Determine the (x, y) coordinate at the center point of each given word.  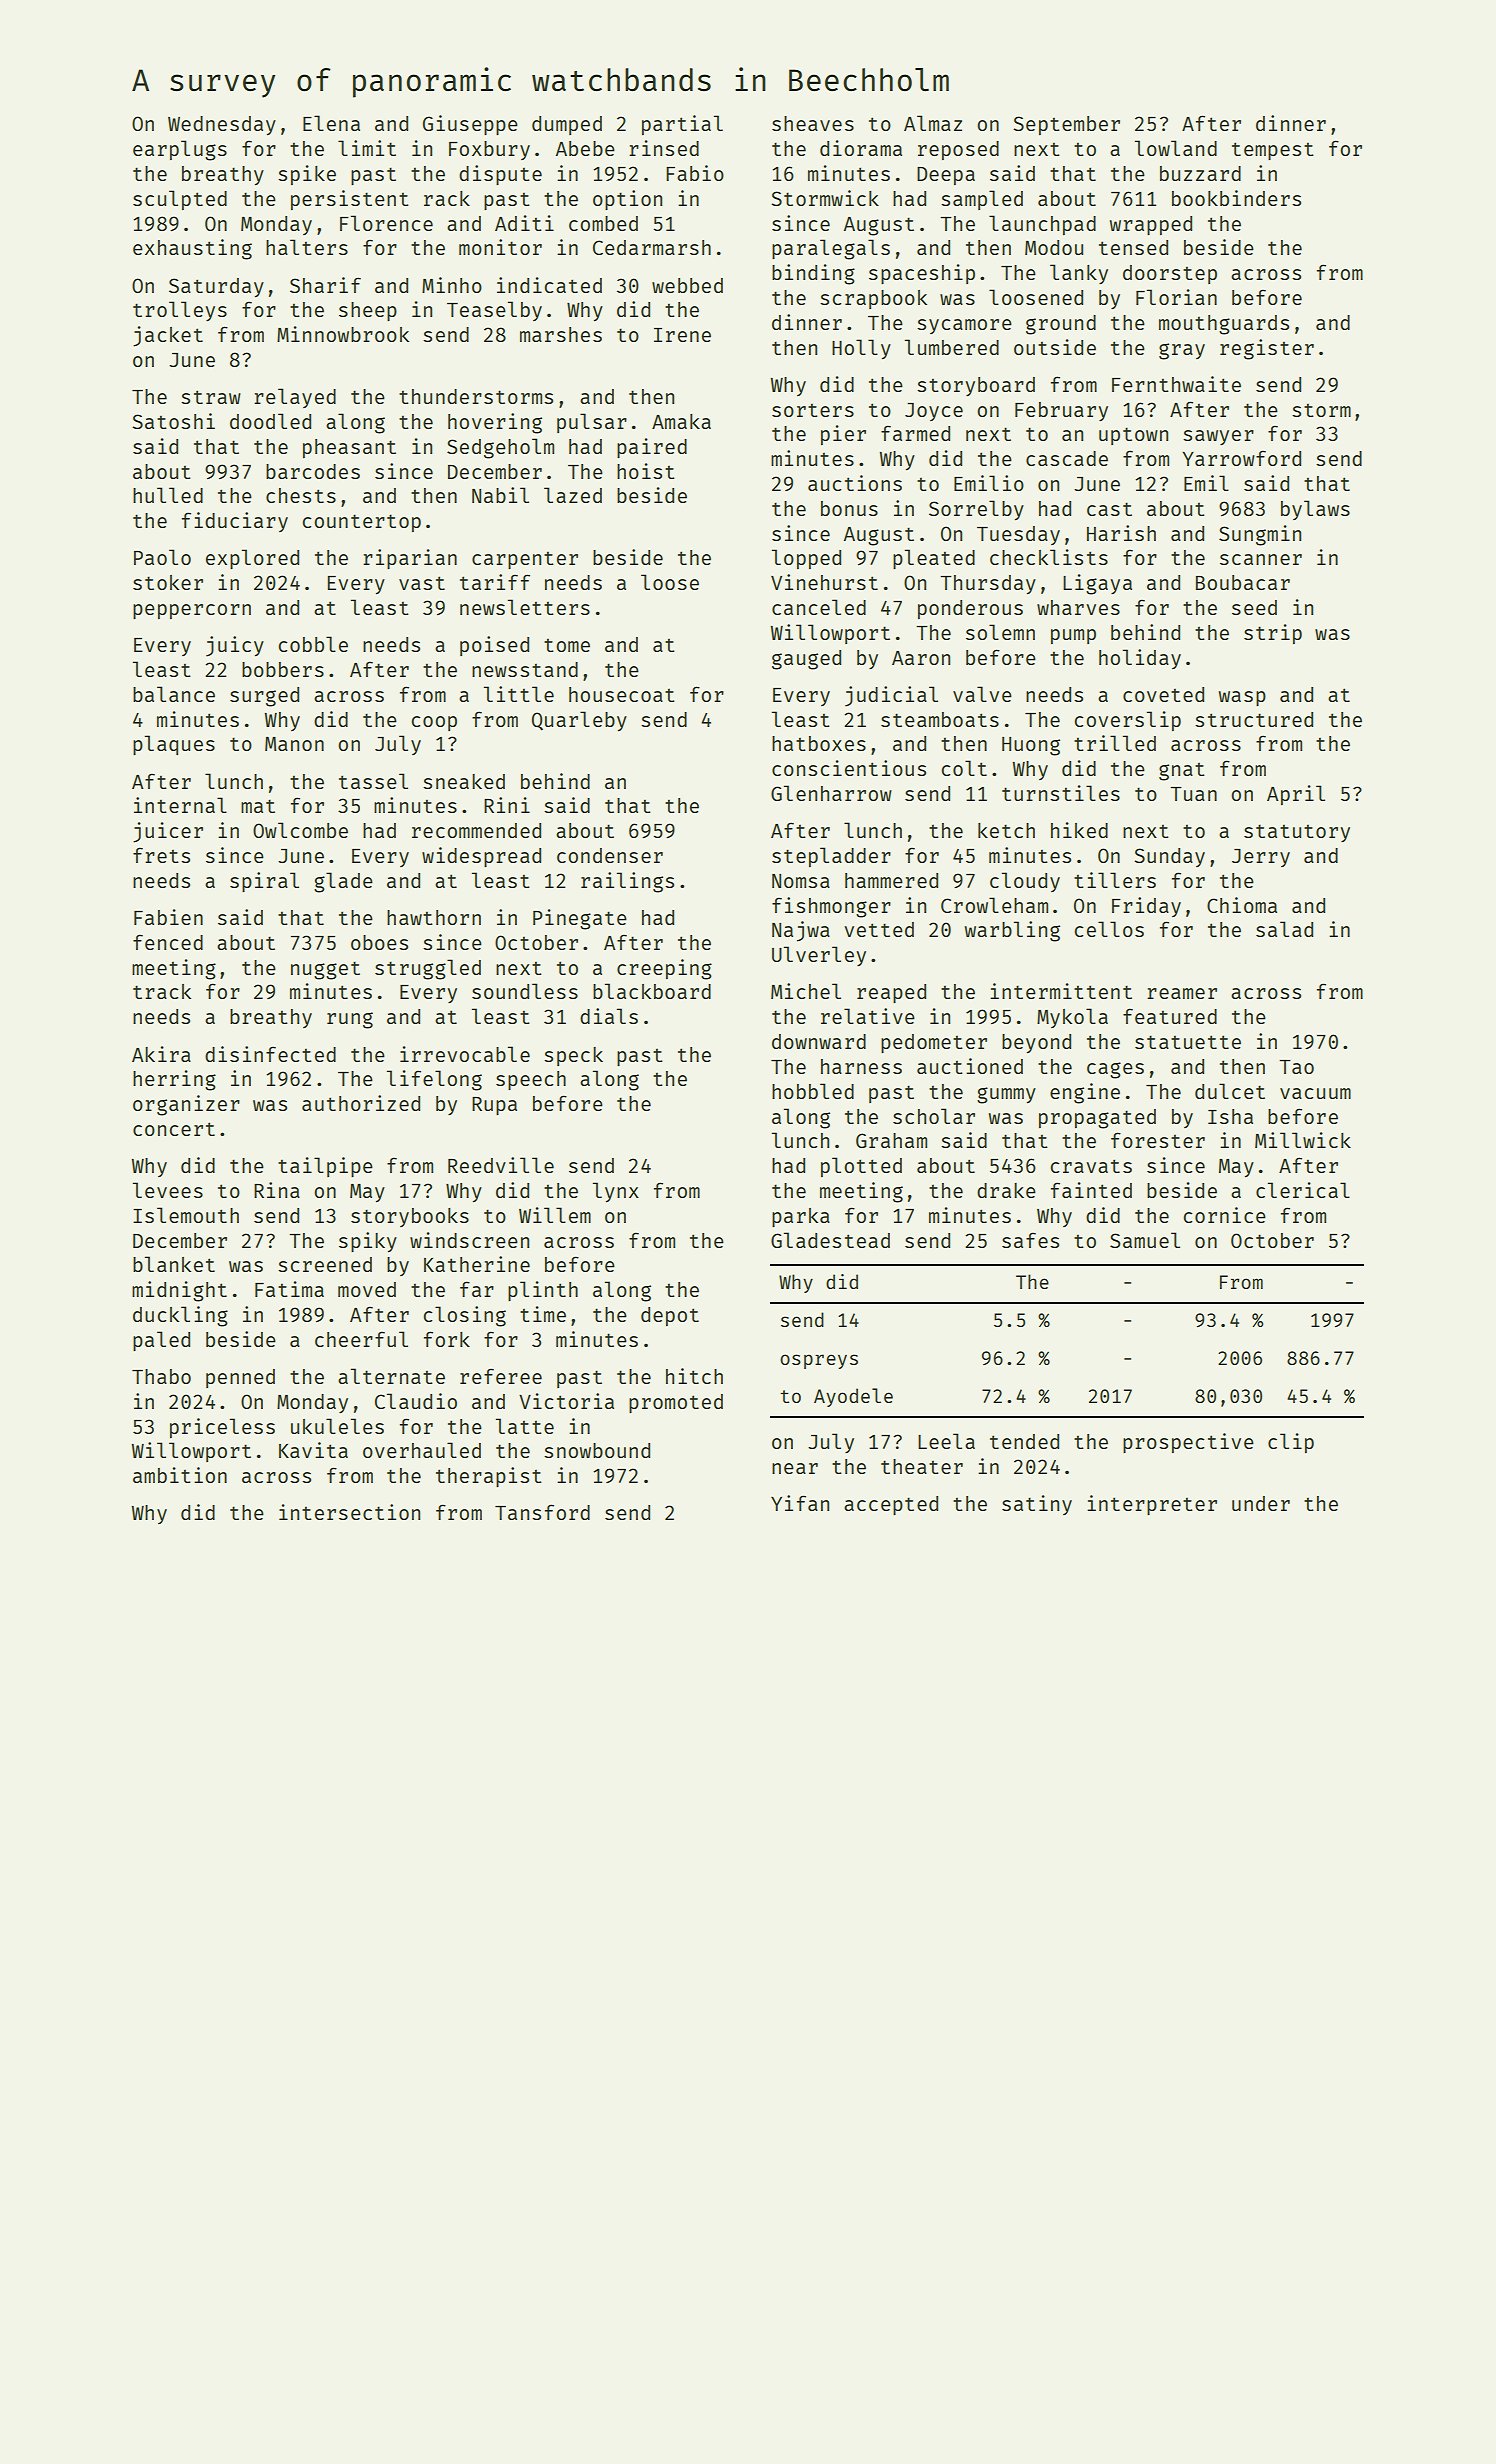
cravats (1091, 1166)
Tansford (542, 1512)
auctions (855, 483)
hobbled (813, 1091)
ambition (180, 1475)
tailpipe (325, 1167)
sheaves (813, 123)
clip (1291, 1443)
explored (252, 559)
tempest (1273, 151)
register (1267, 349)
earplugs (180, 150)
